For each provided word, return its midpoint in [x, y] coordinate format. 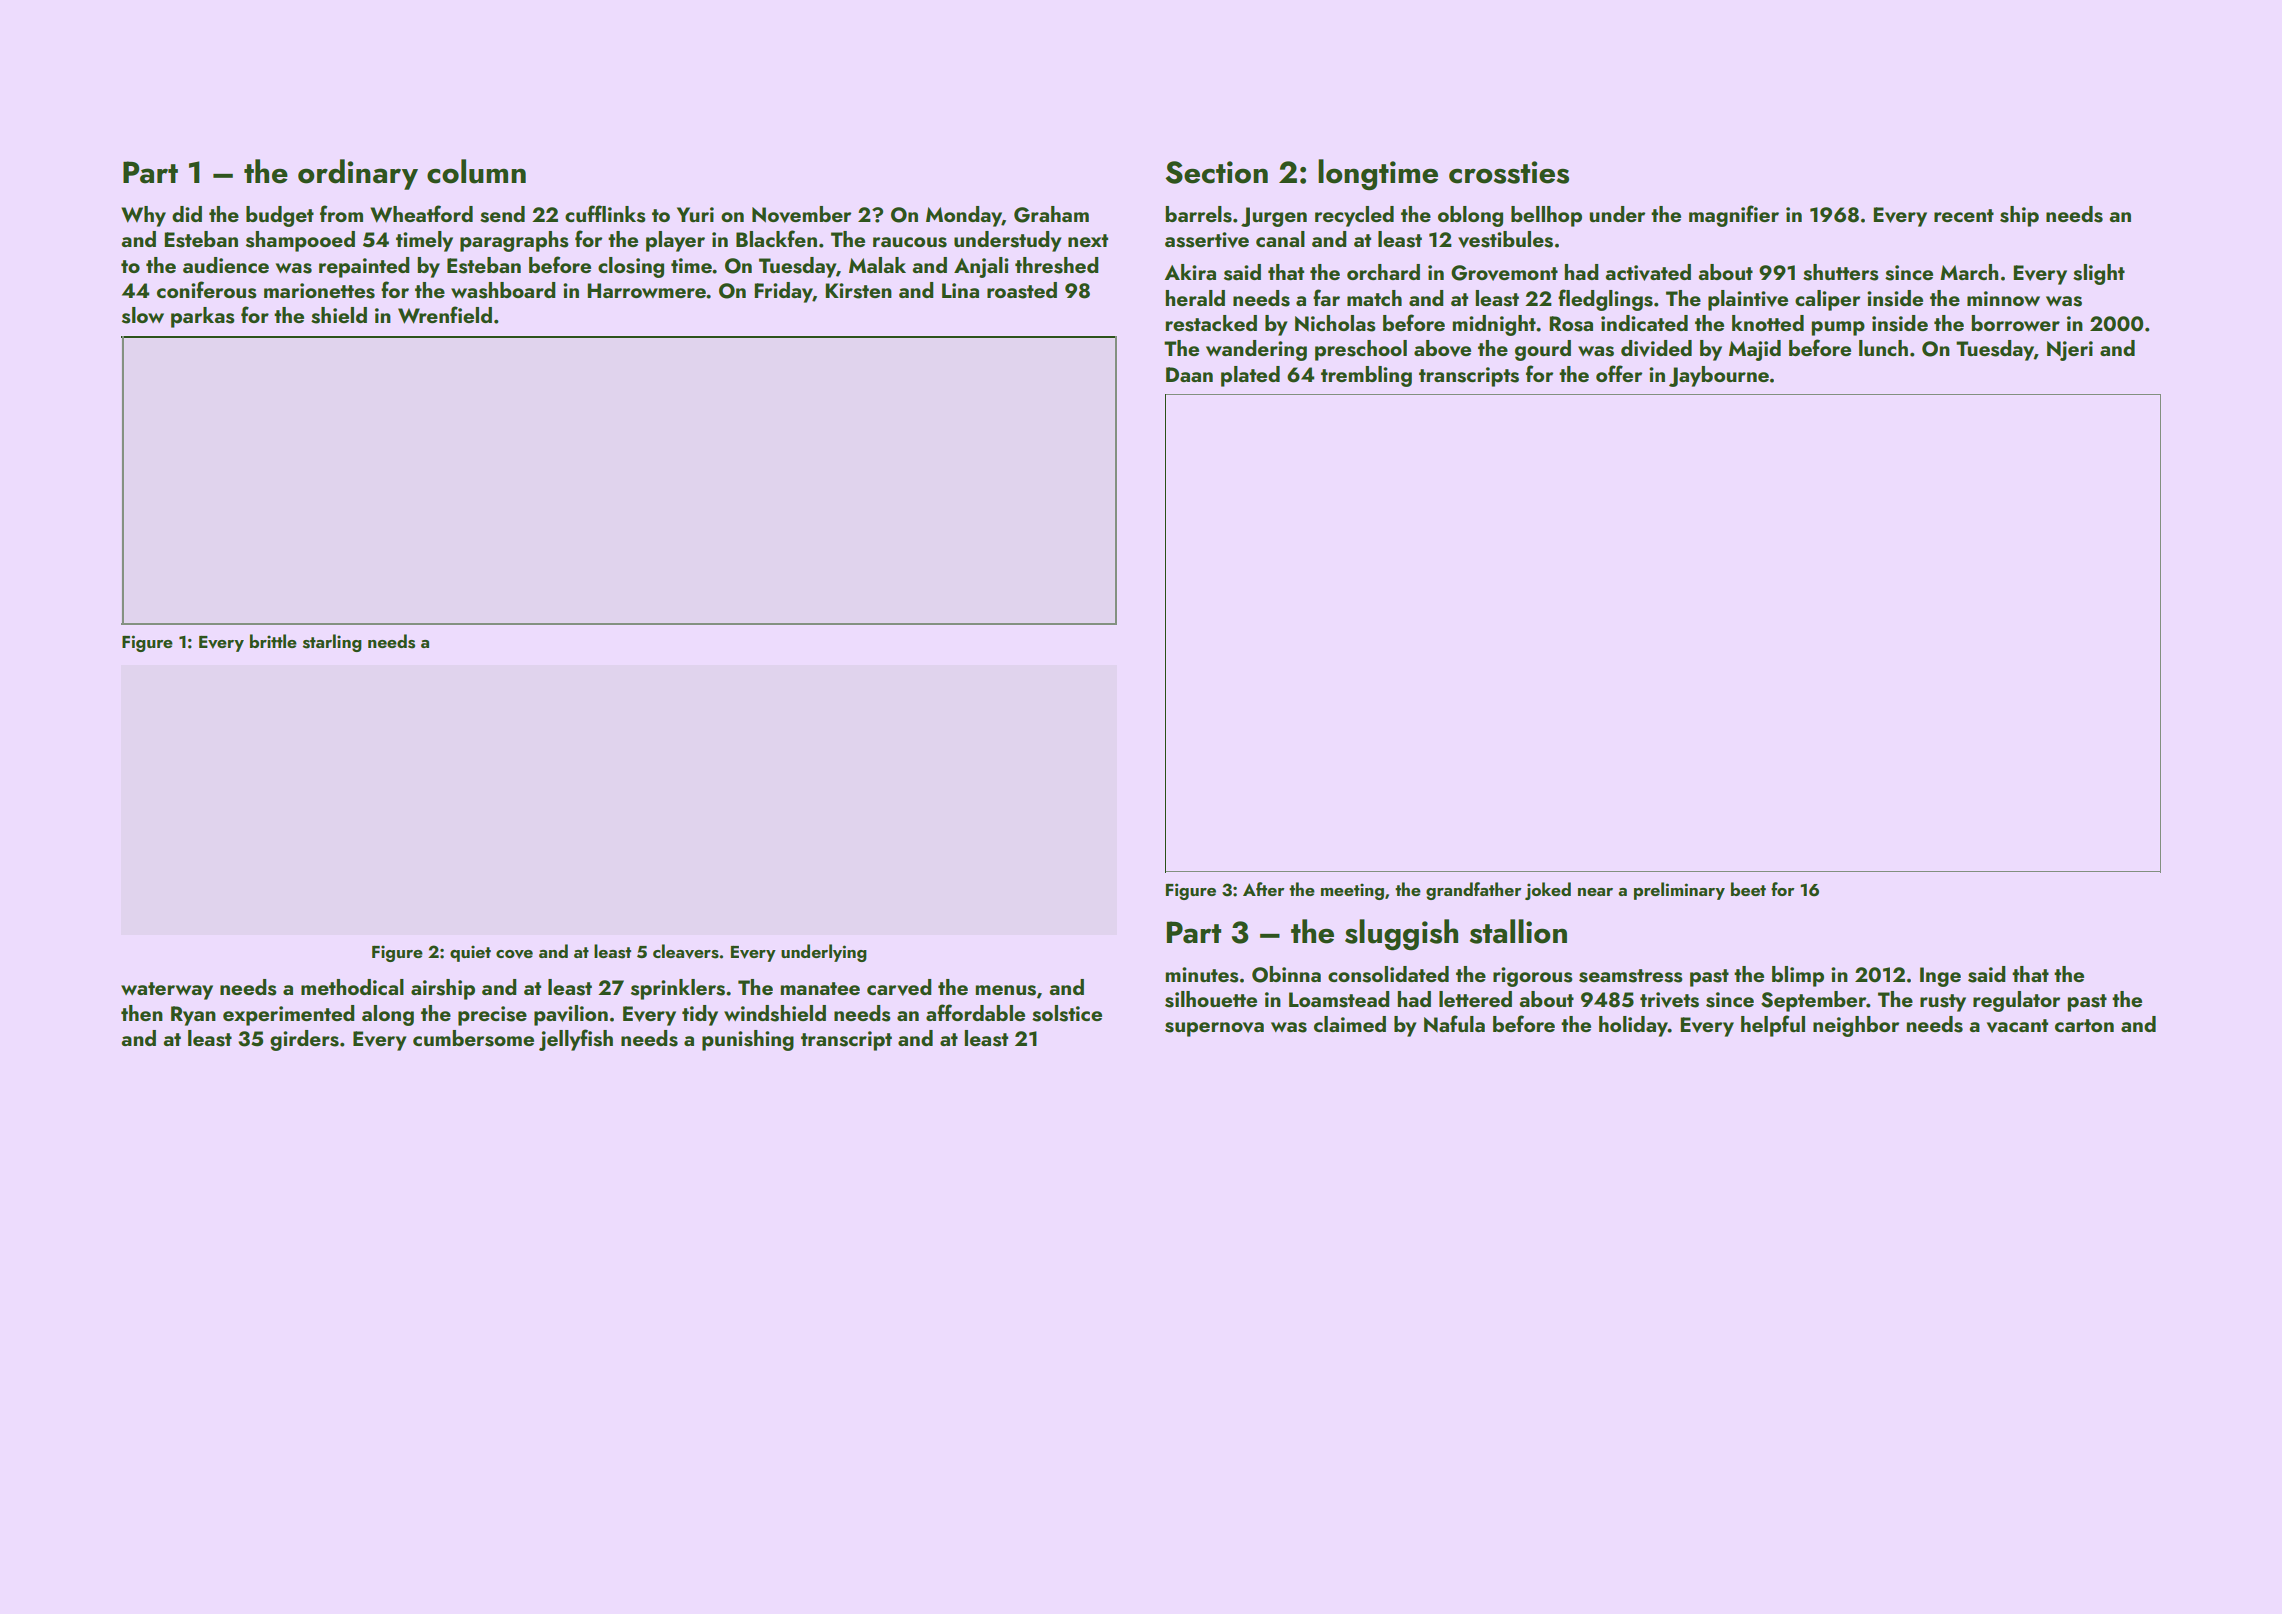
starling [332, 643]
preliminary [1679, 891]
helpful [1773, 1026]
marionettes [319, 291]
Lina [960, 290]
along [388, 1015]
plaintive [1748, 300]
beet [1748, 889]
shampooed [300, 241]
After [1263, 889]
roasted [1022, 290]
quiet [470, 953]
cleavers [686, 951]
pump [1838, 328]
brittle [273, 641]
